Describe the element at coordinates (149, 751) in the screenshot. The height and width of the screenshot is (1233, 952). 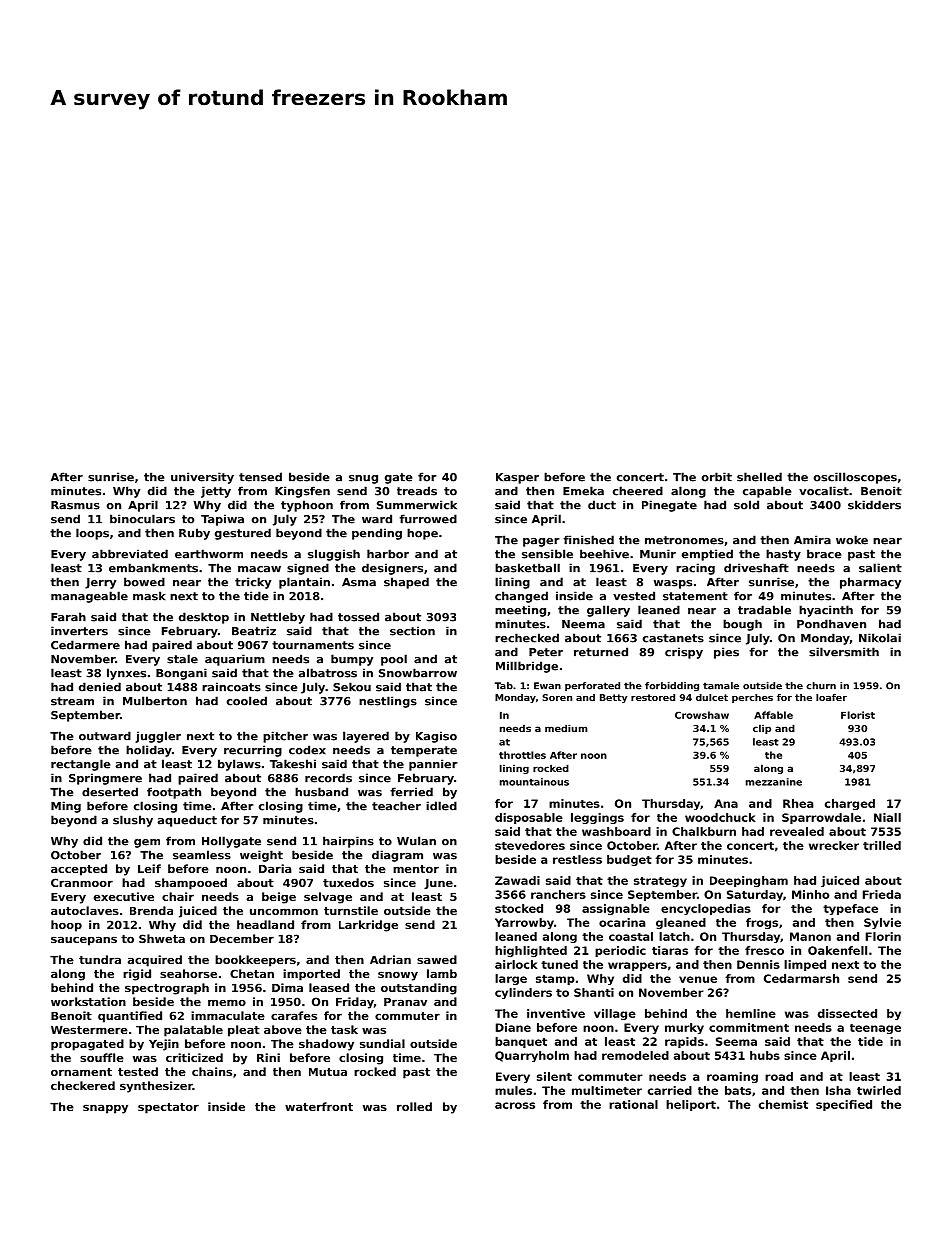
I see `holiday` at that location.
